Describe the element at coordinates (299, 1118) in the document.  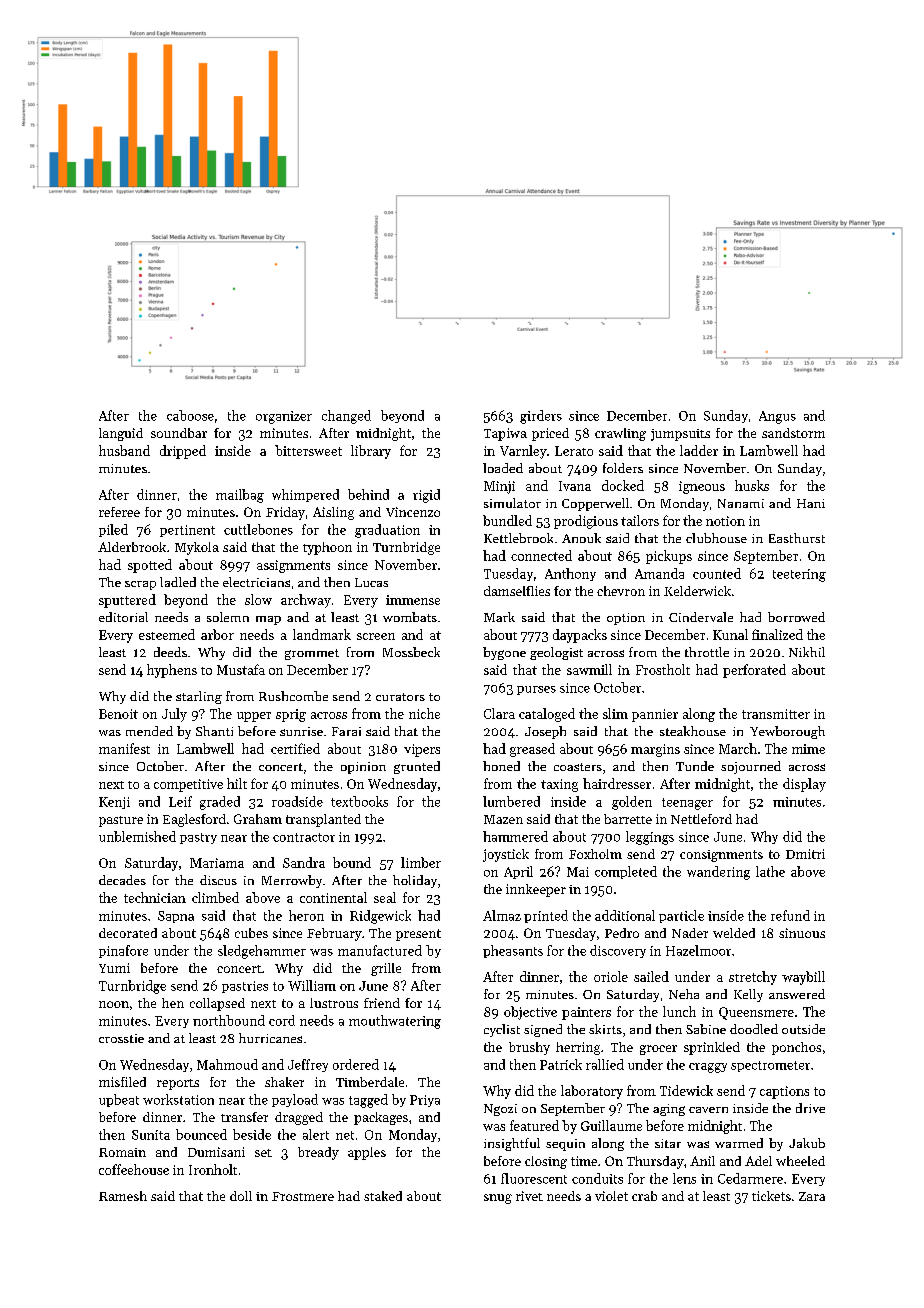
I see `dragged` at that location.
